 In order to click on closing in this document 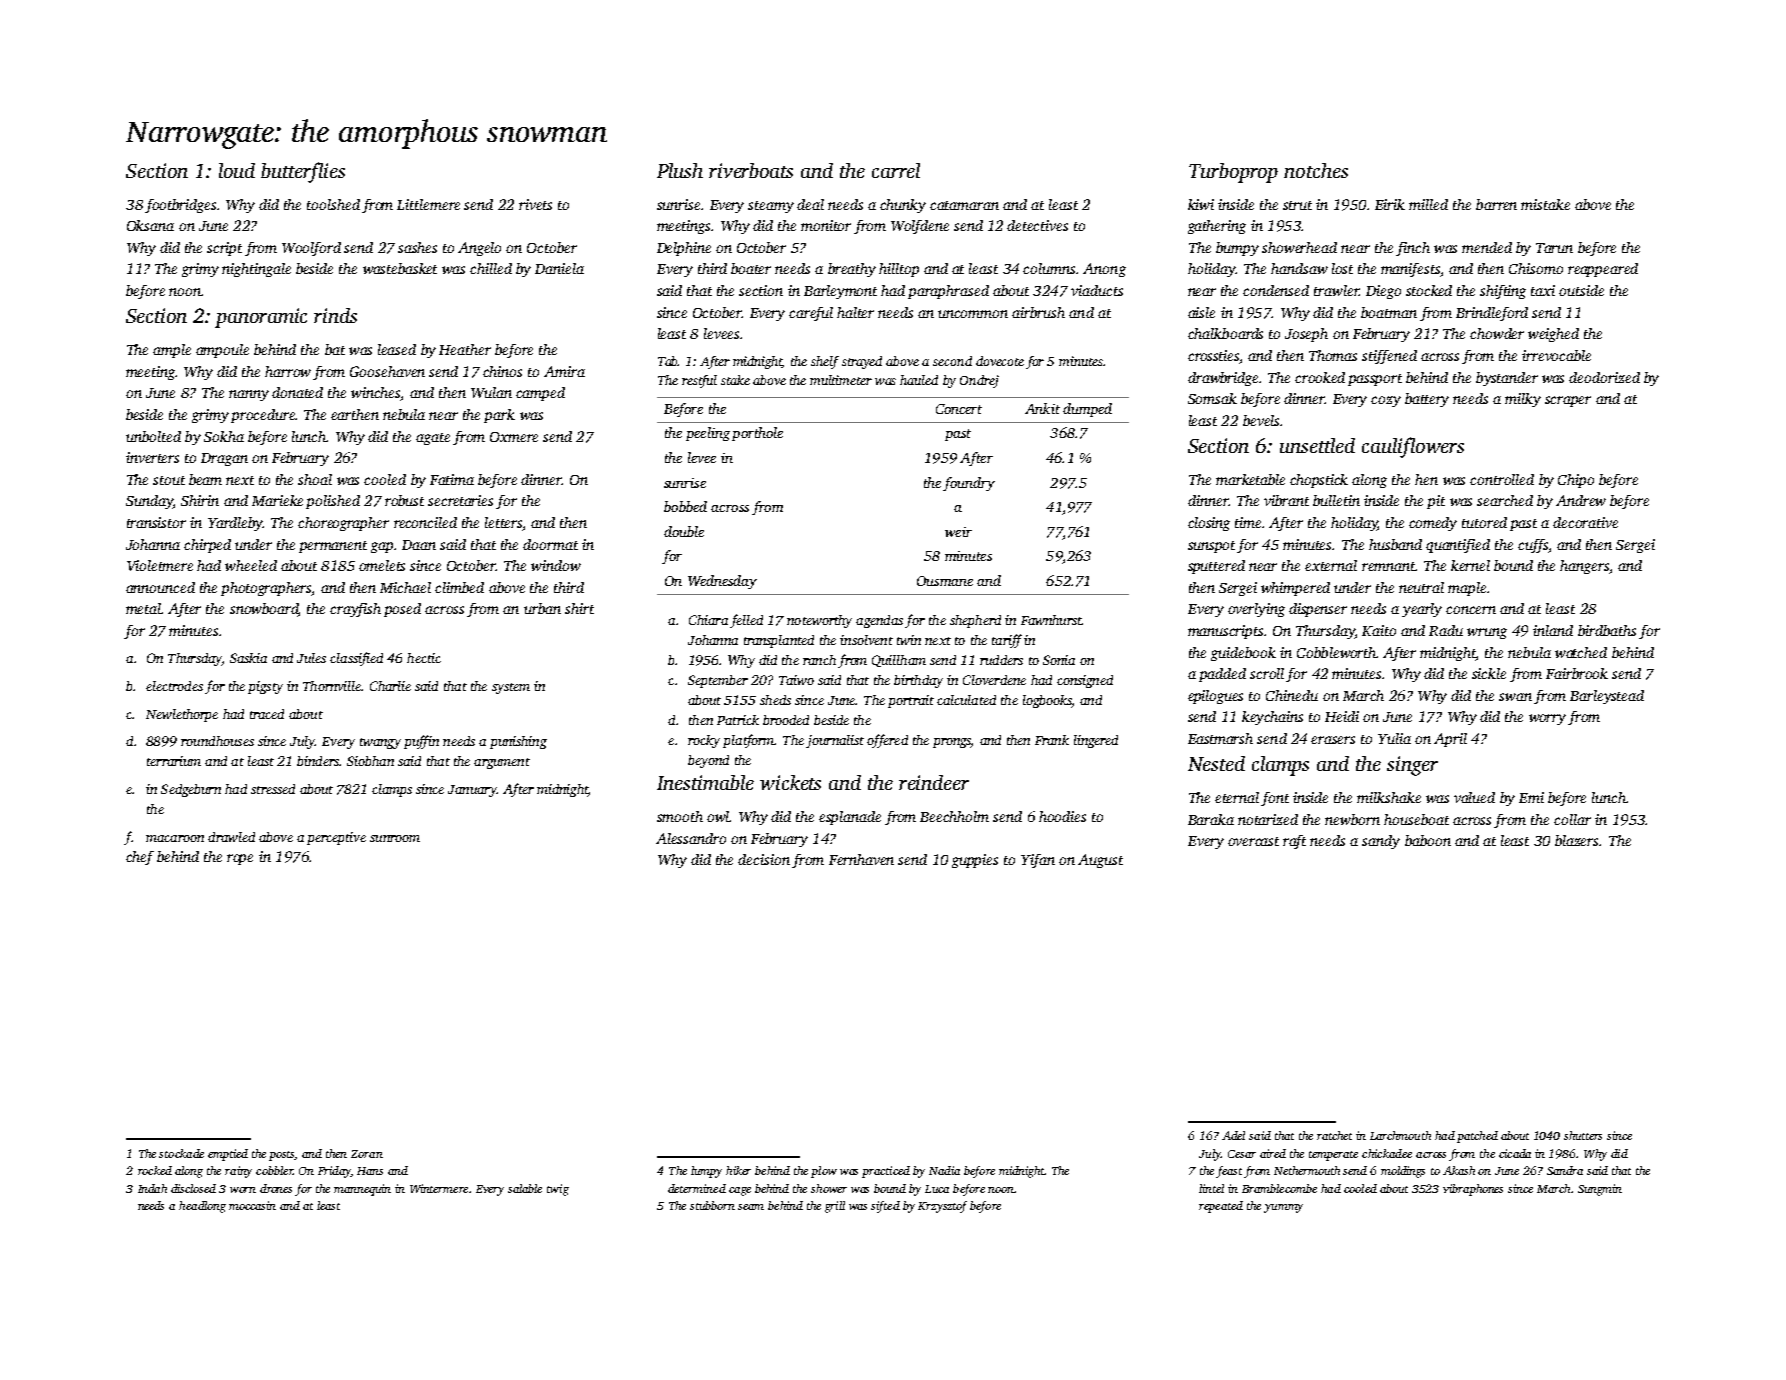, I will do `click(1209, 524)`.
